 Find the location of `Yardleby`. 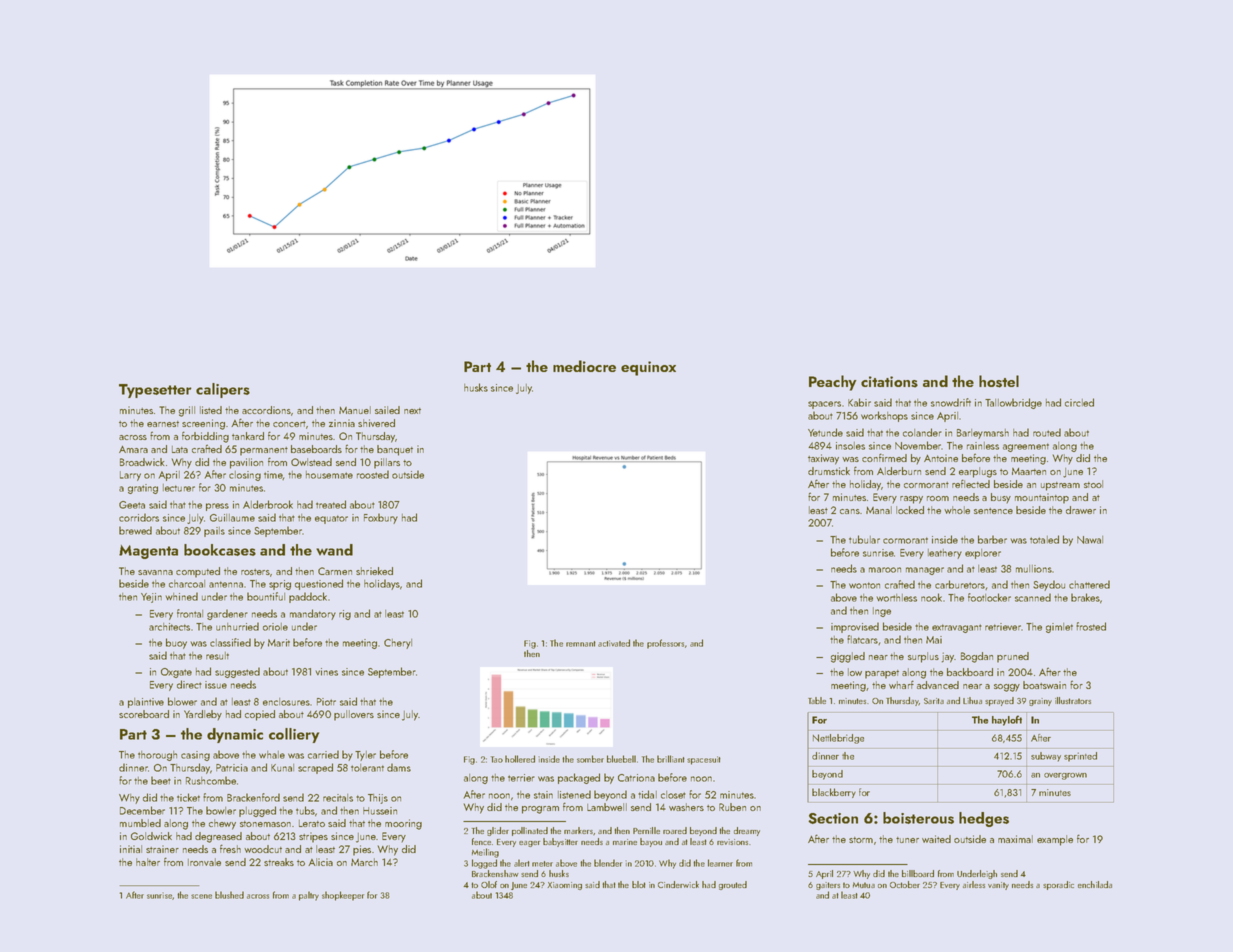

Yardleby is located at coordinates (203, 715).
